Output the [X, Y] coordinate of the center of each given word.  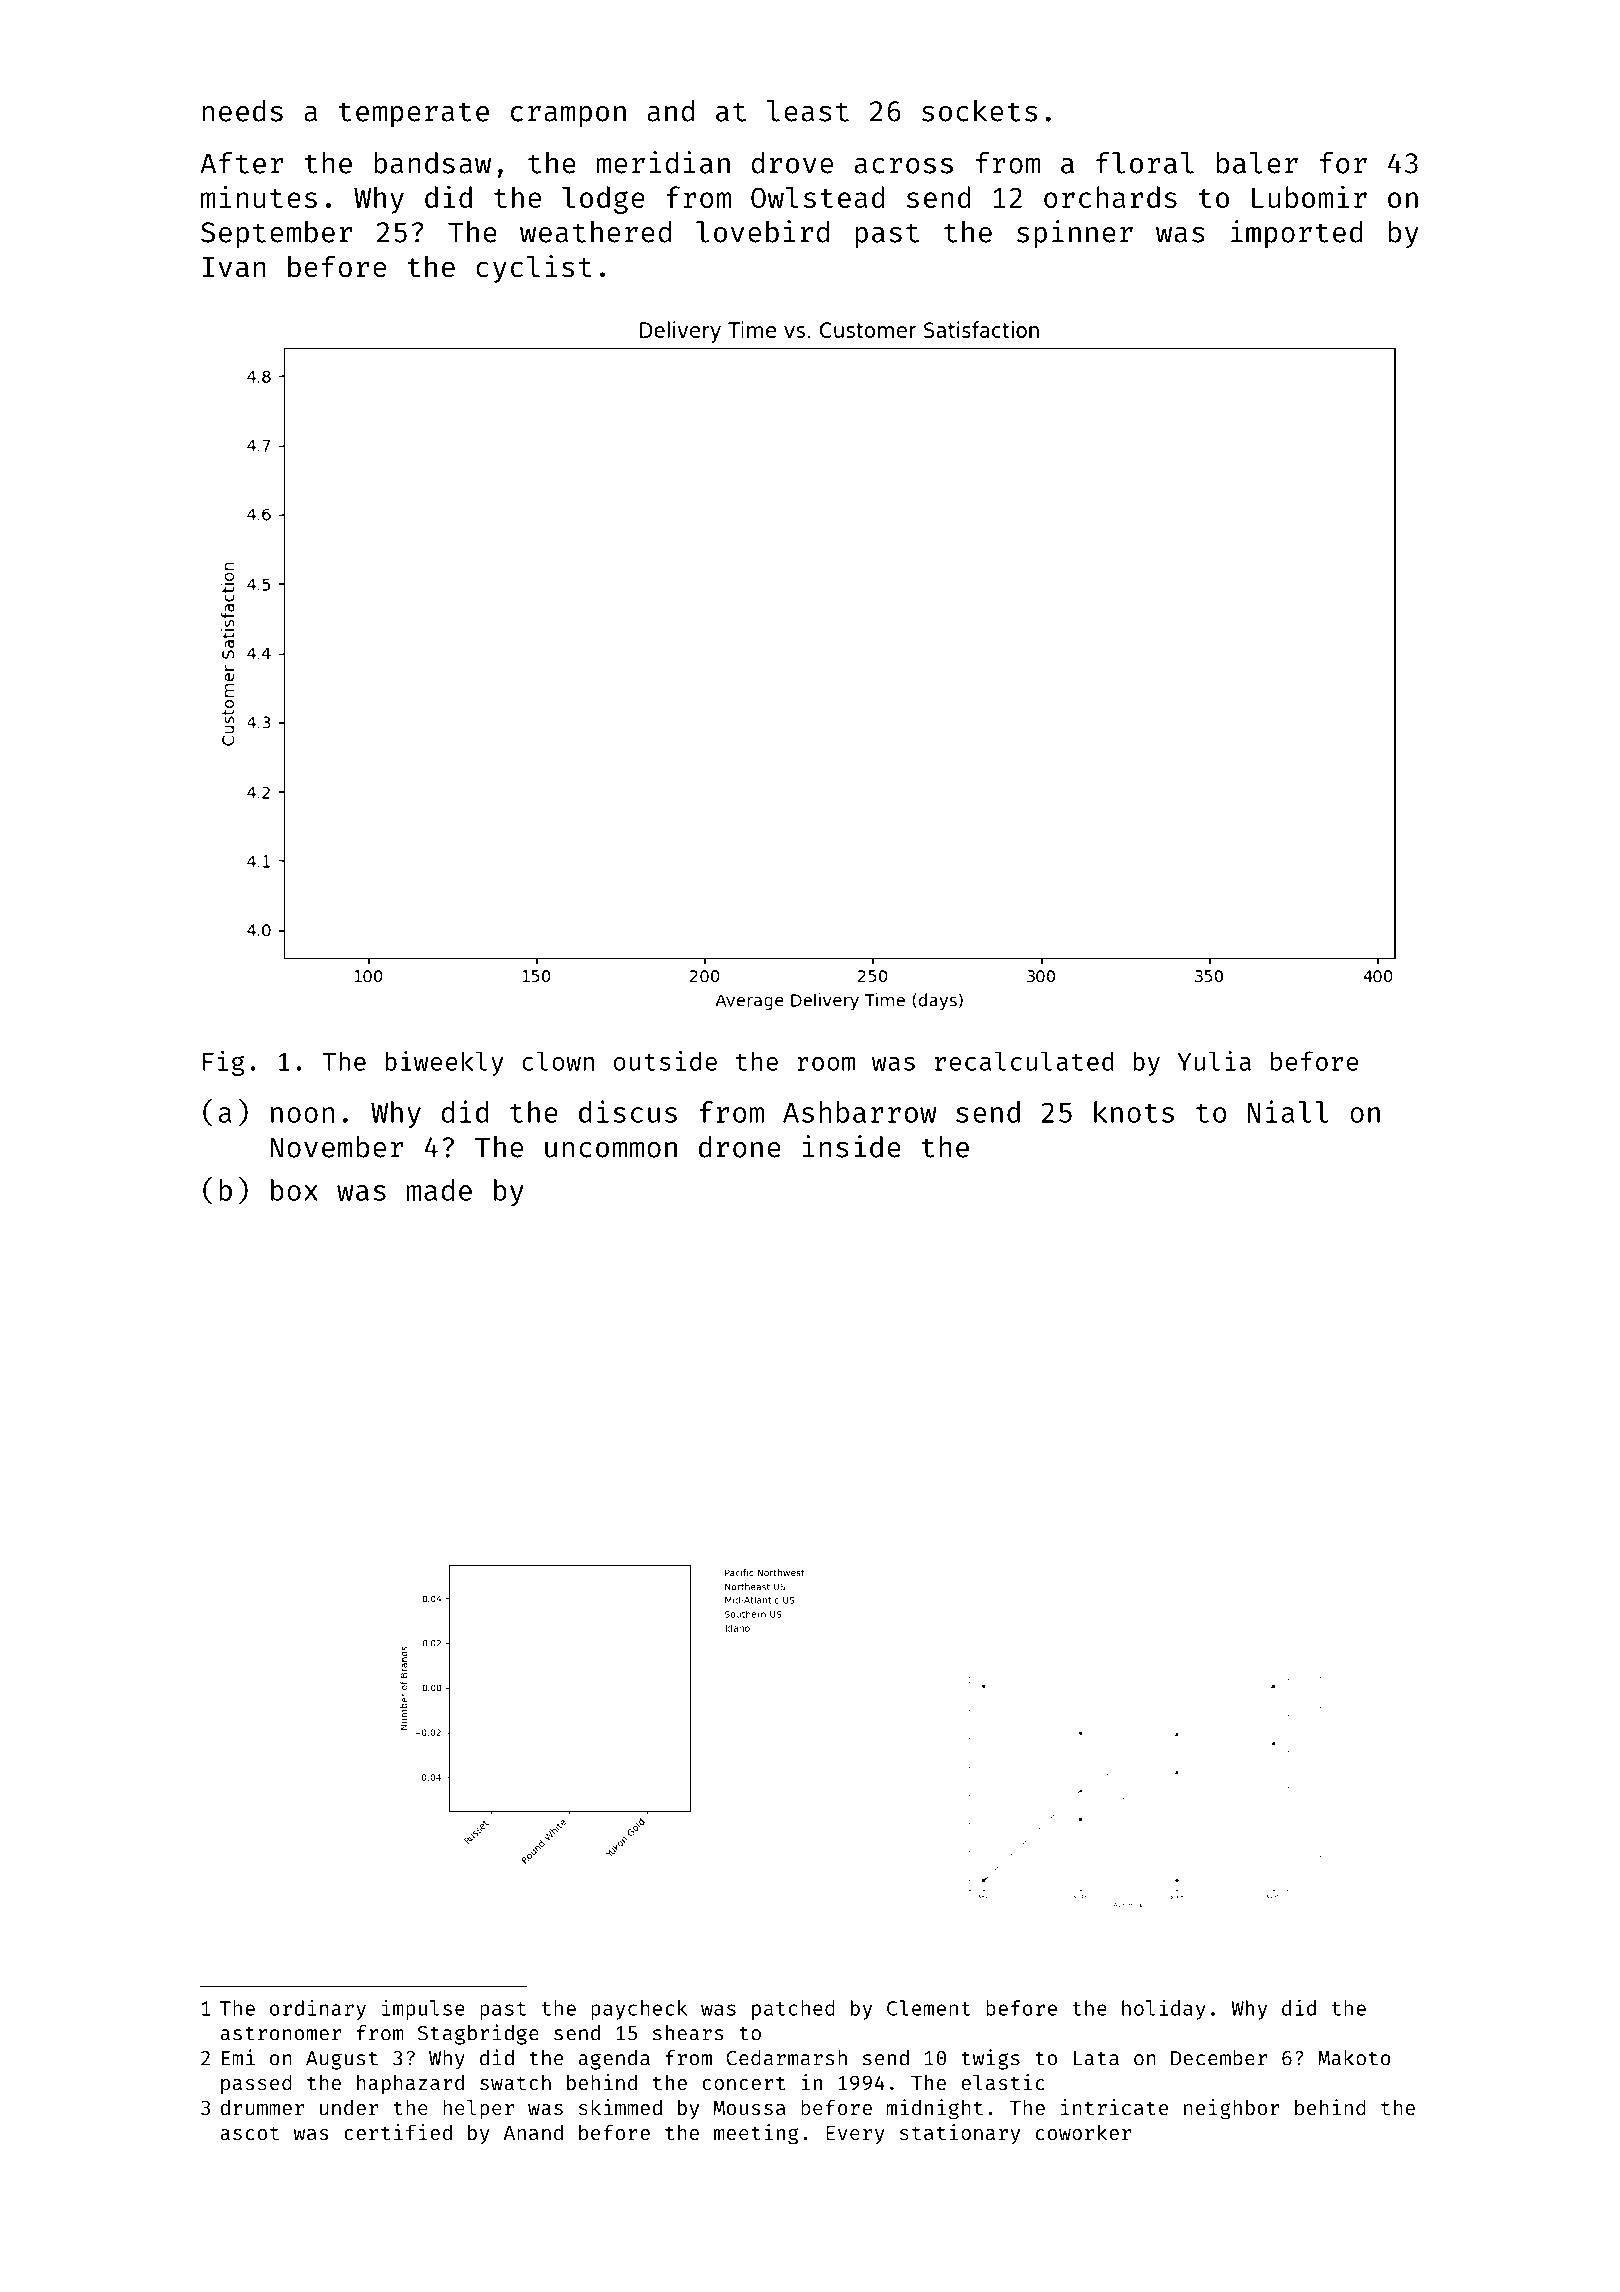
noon [302, 1115]
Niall [1288, 1111]
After [242, 163]
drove [792, 163]
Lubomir [1309, 196]
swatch [515, 2082]
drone [740, 1147]
